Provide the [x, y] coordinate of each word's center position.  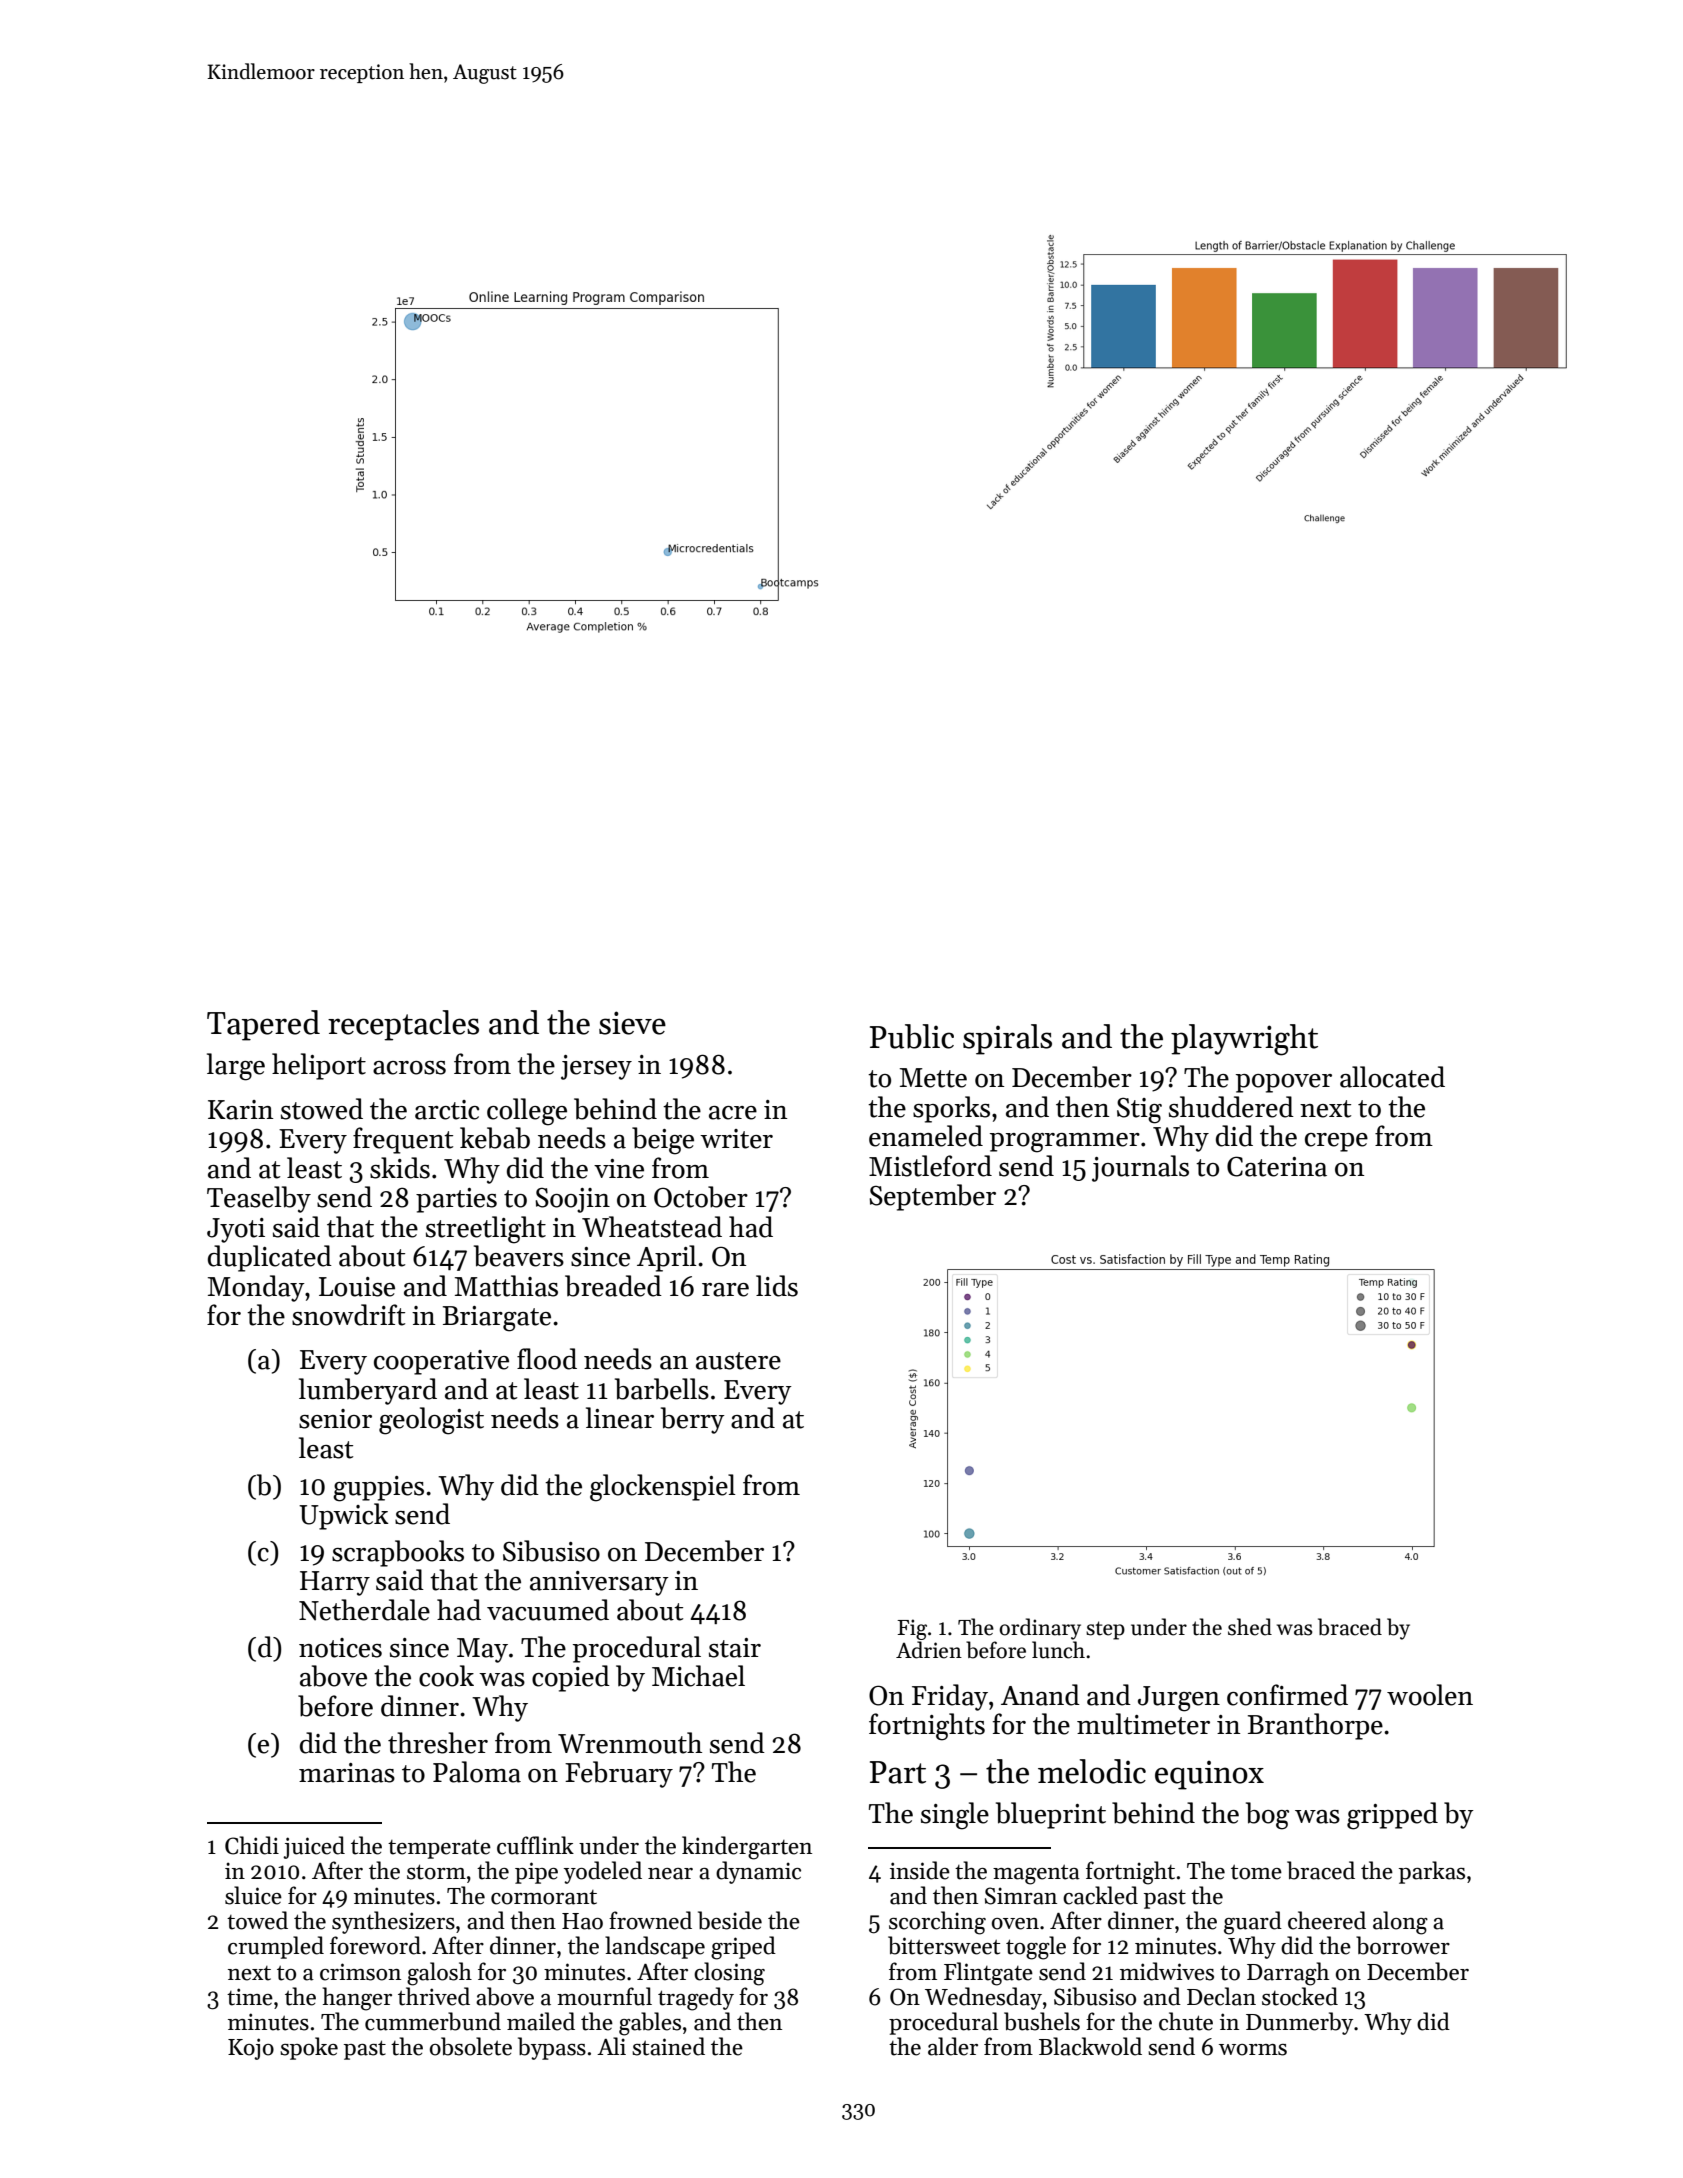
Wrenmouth [630, 1743]
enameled [926, 1136]
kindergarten [747, 1848]
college [527, 1112]
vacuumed [548, 1610]
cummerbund [433, 2021]
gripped [1392, 1816]
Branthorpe [1315, 1726]
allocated [1392, 1077]
